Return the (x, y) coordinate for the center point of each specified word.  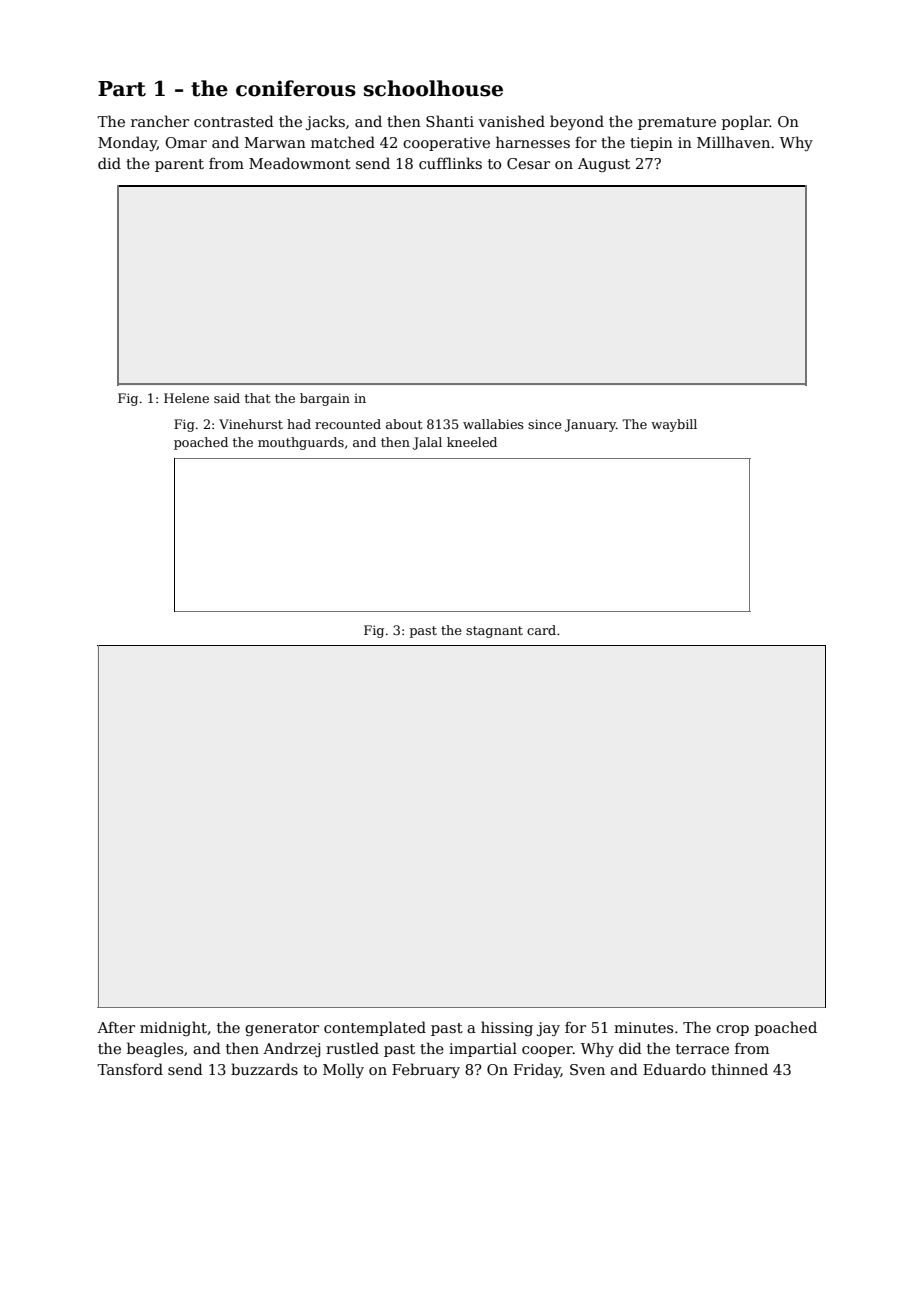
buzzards (264, 1069)
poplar (746, 122)
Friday (537, 1070)
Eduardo (674, 1069)
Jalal (427, 443)
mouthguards (301, 443)
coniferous (296, 88)
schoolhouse (433, 88)
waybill (674, 425)
